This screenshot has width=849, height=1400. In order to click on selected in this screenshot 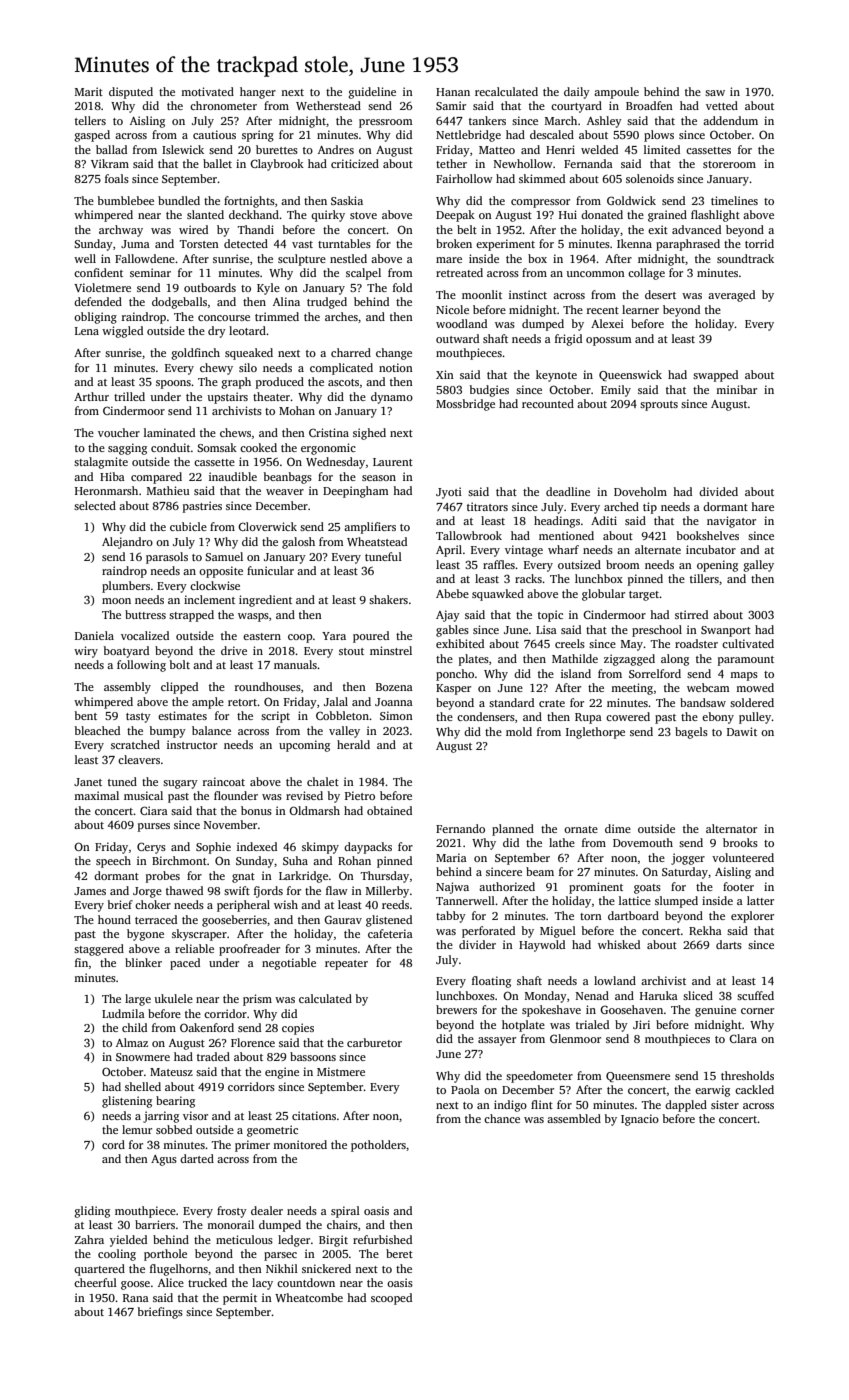, I will do `click(95, 505)`.
